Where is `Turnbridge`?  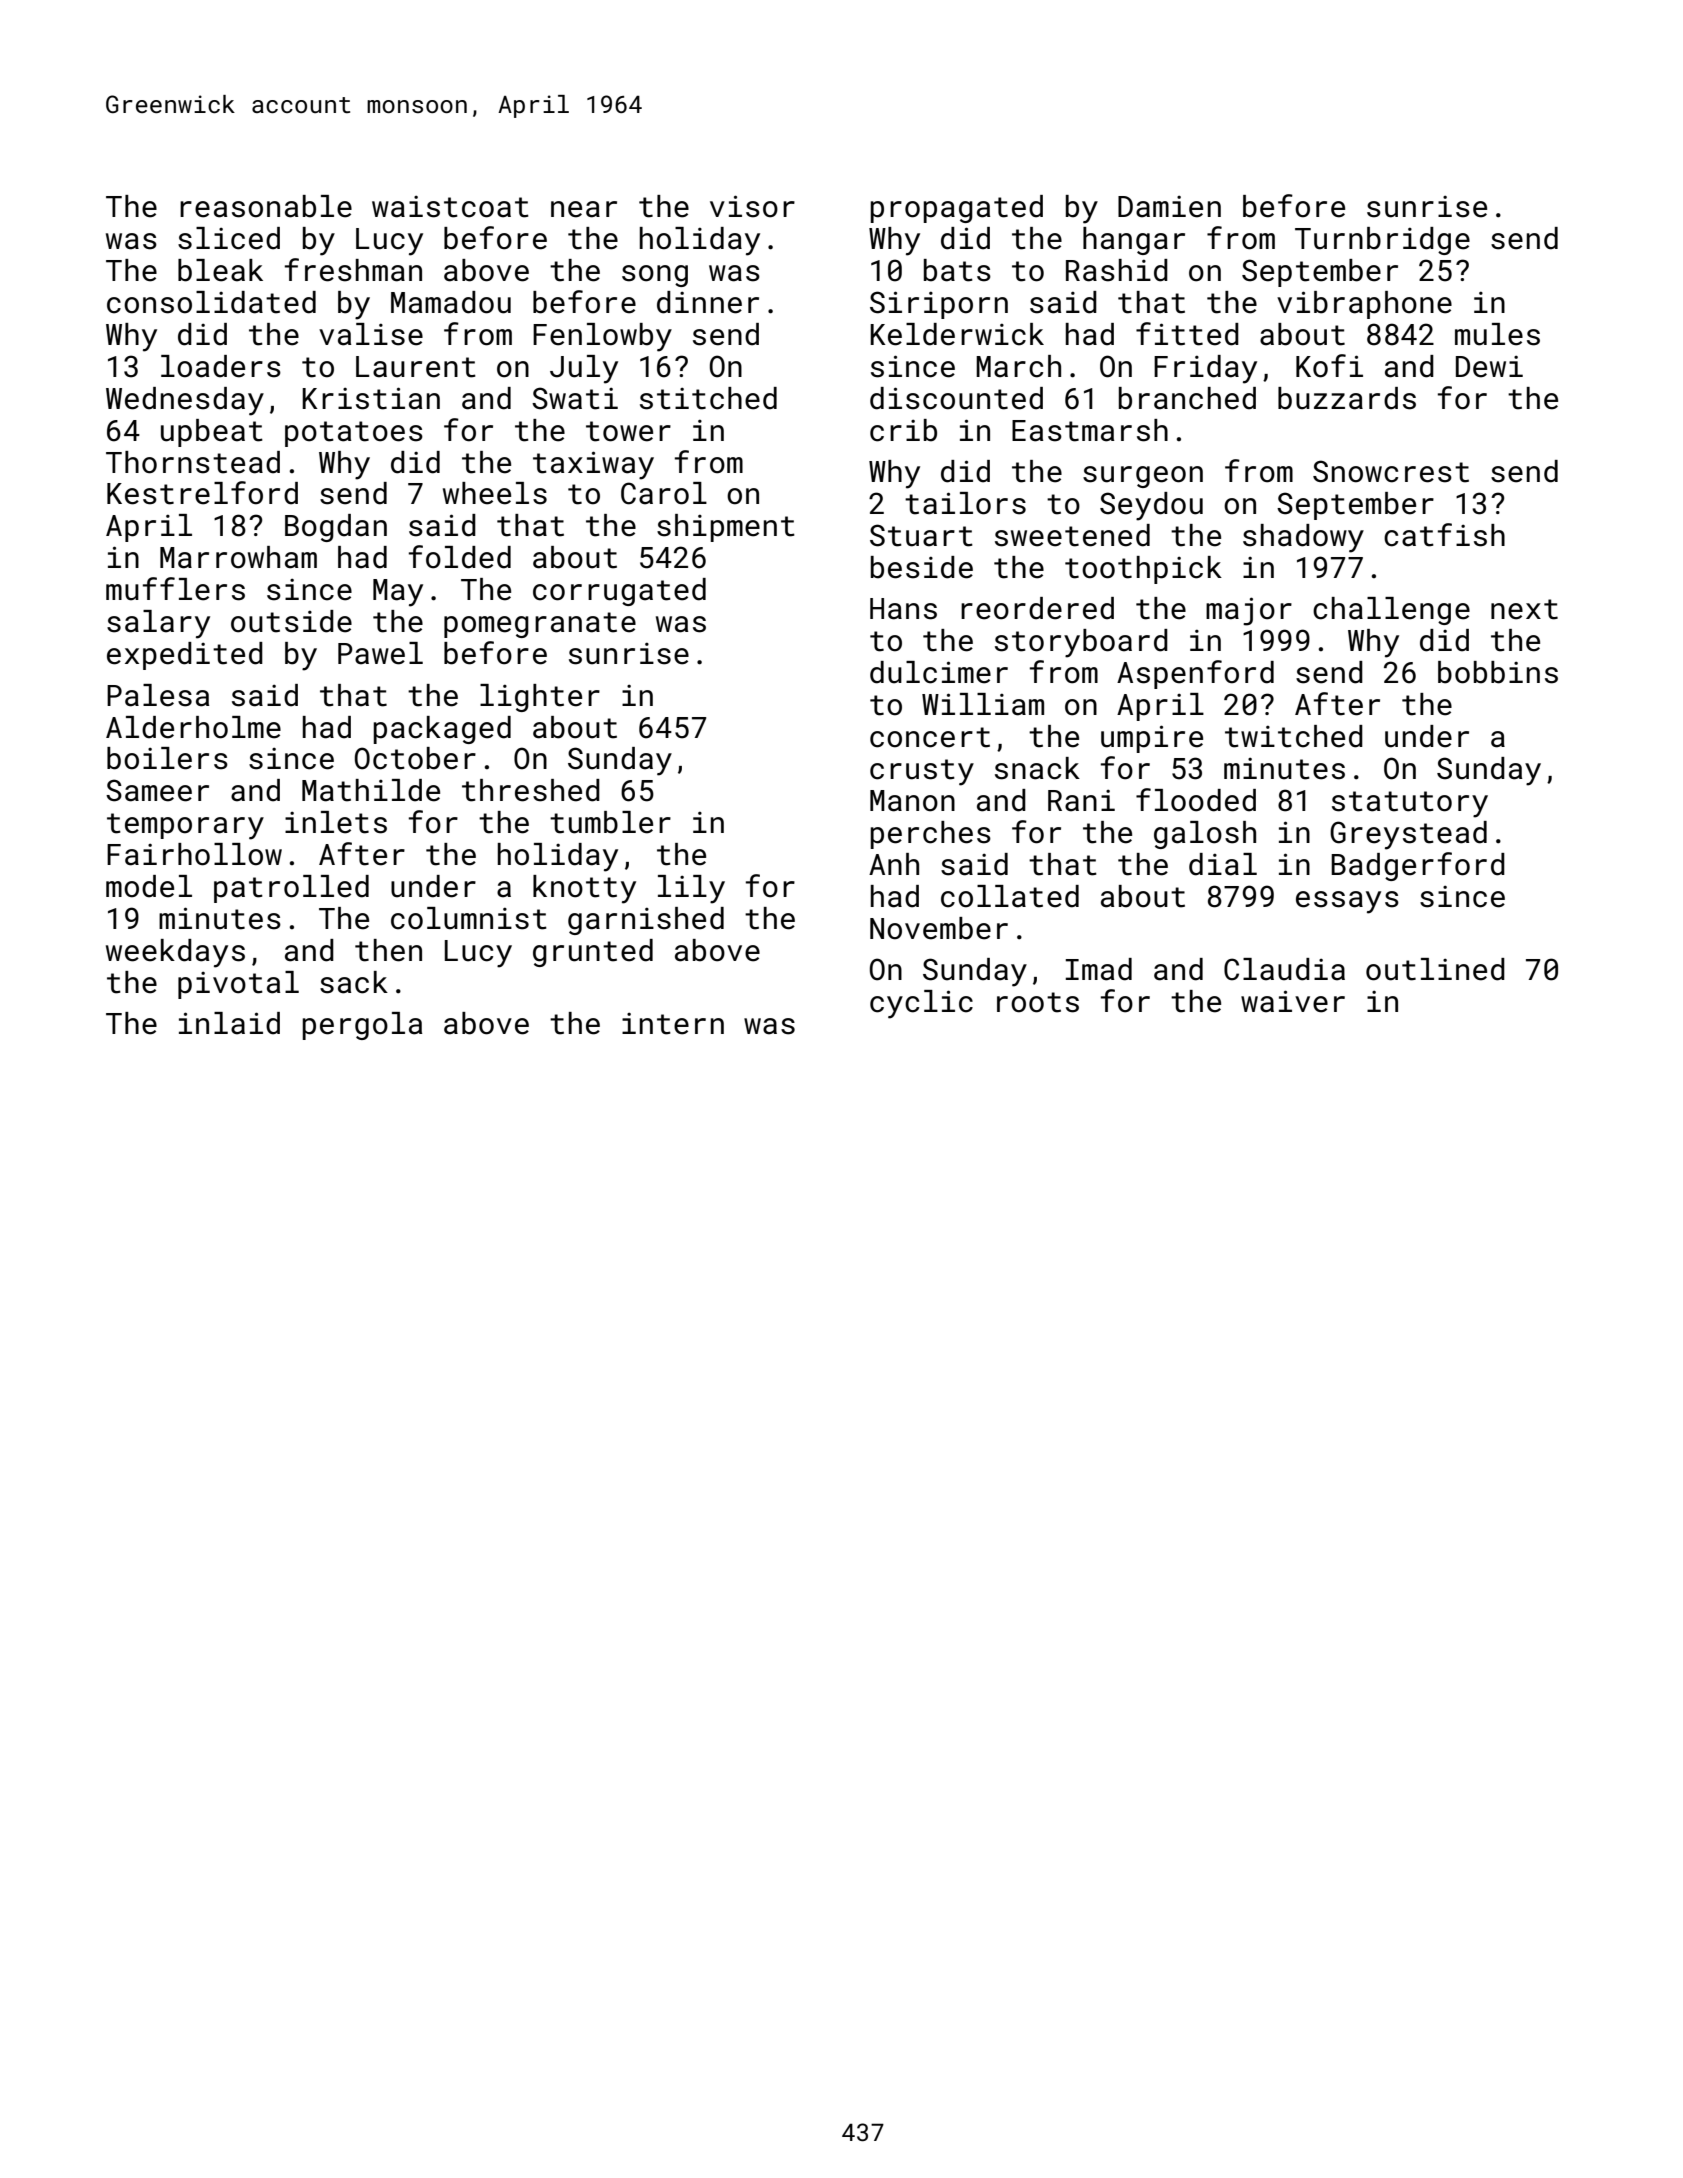 Turnbridge is located at coordinates (1382, 241).
